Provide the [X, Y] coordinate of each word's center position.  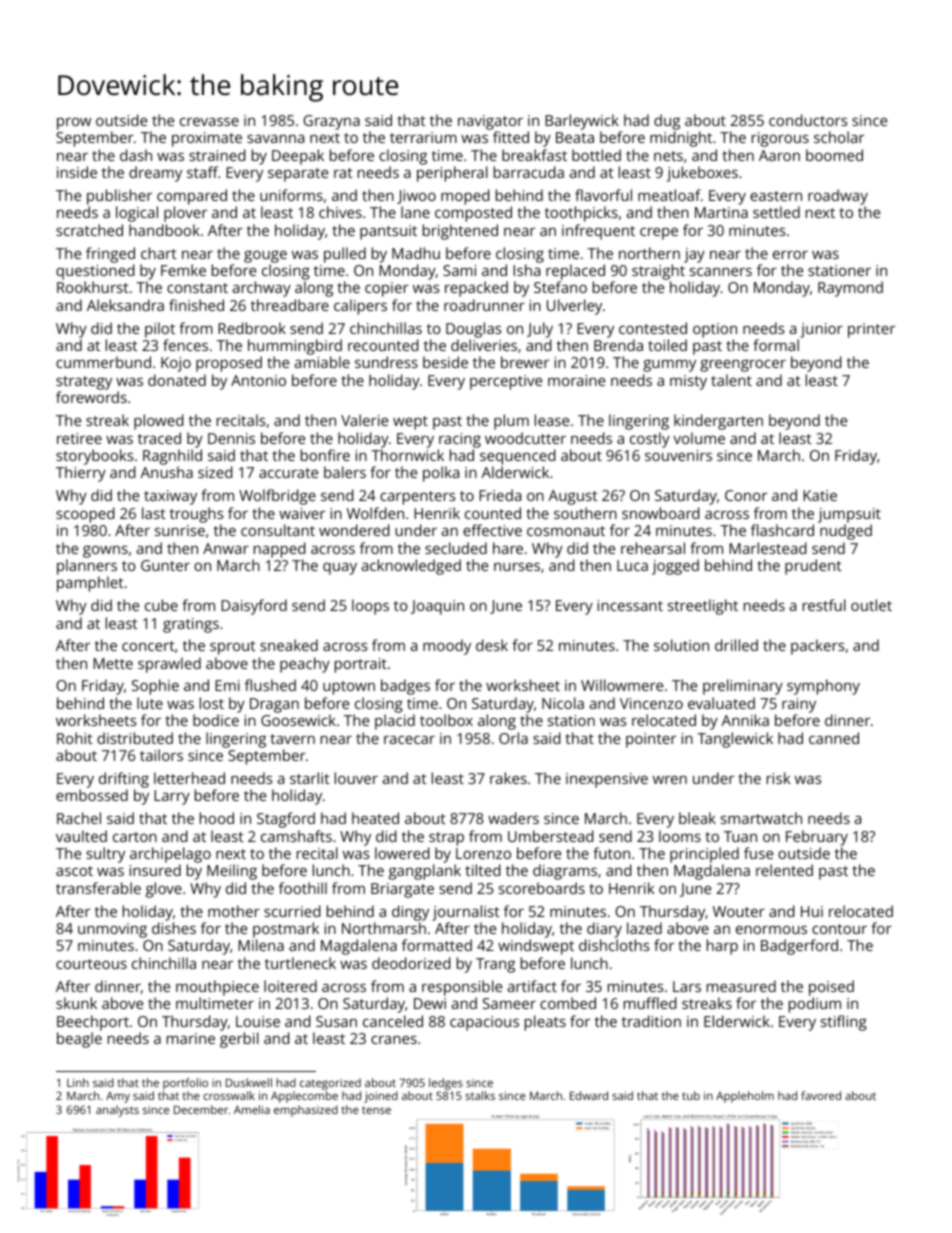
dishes [174, 928]
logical [137, 214]
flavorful [603, 195]
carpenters [417, 498]
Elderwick [737, 1021]
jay [694, 255]
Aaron [779, 155]
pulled [345, 255]
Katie [820, 495]
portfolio [185, 1084]
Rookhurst [93, 287]
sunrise [180, 530]
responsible [462, 988]
